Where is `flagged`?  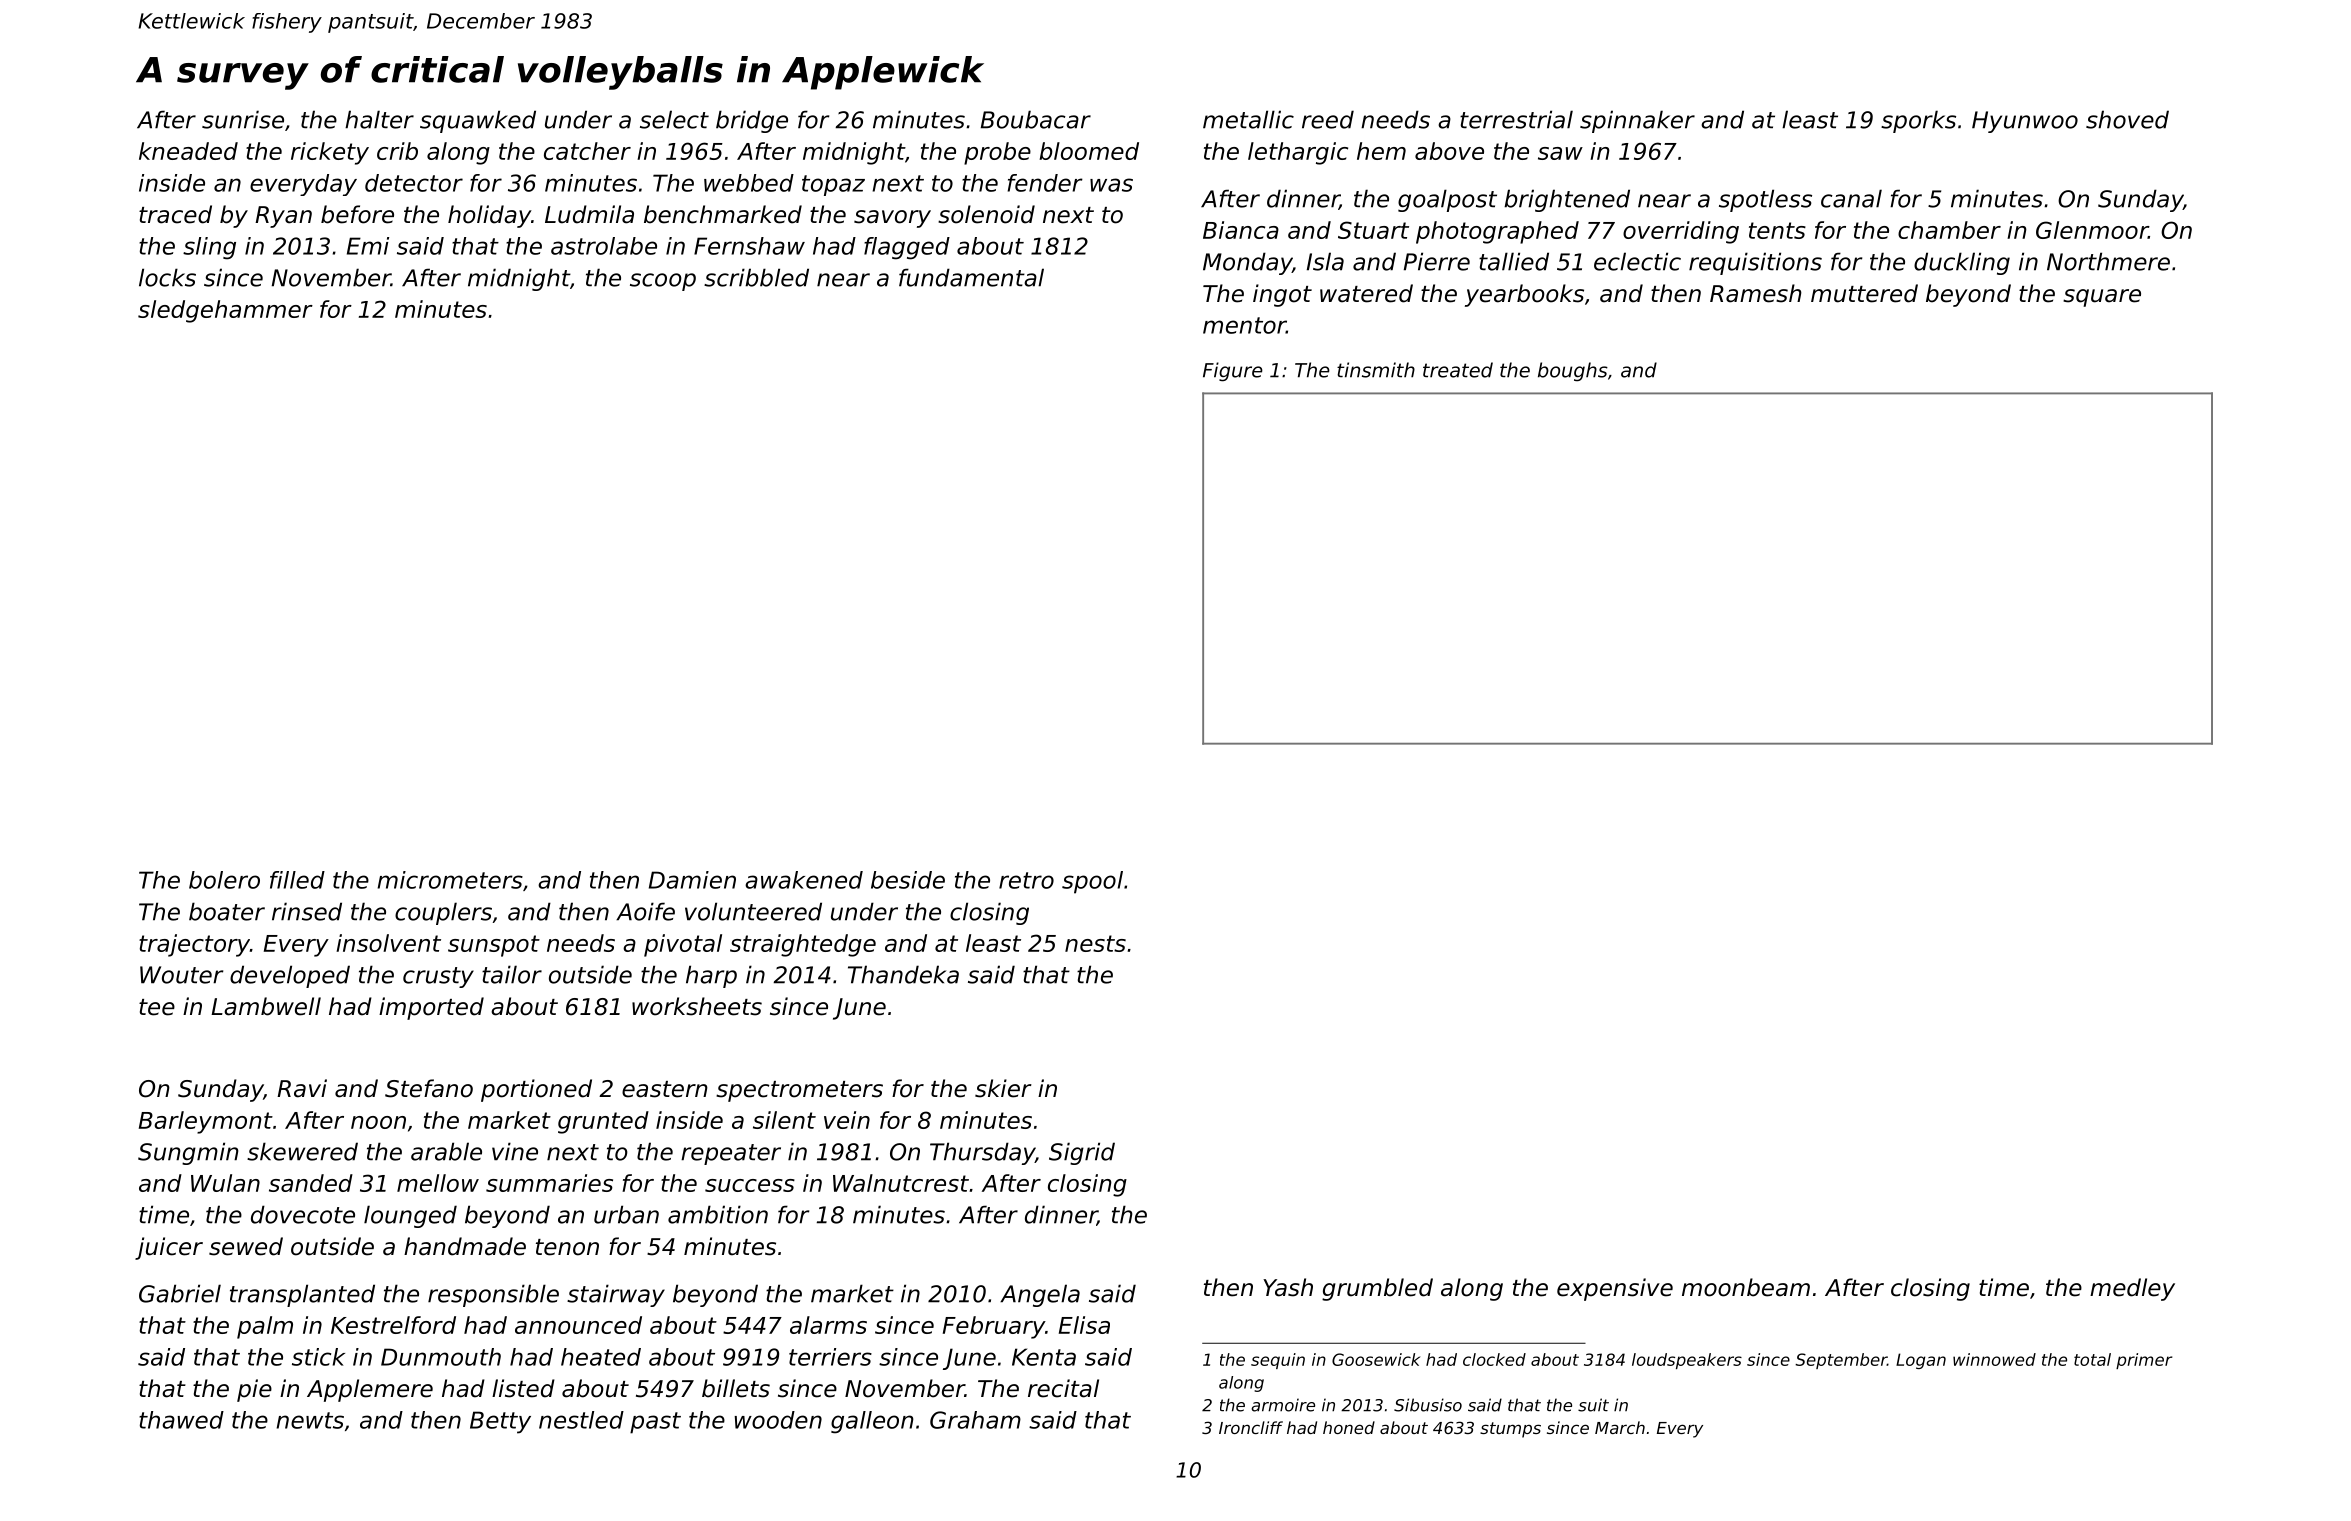 flagged is located at coordinates (907, 248).
